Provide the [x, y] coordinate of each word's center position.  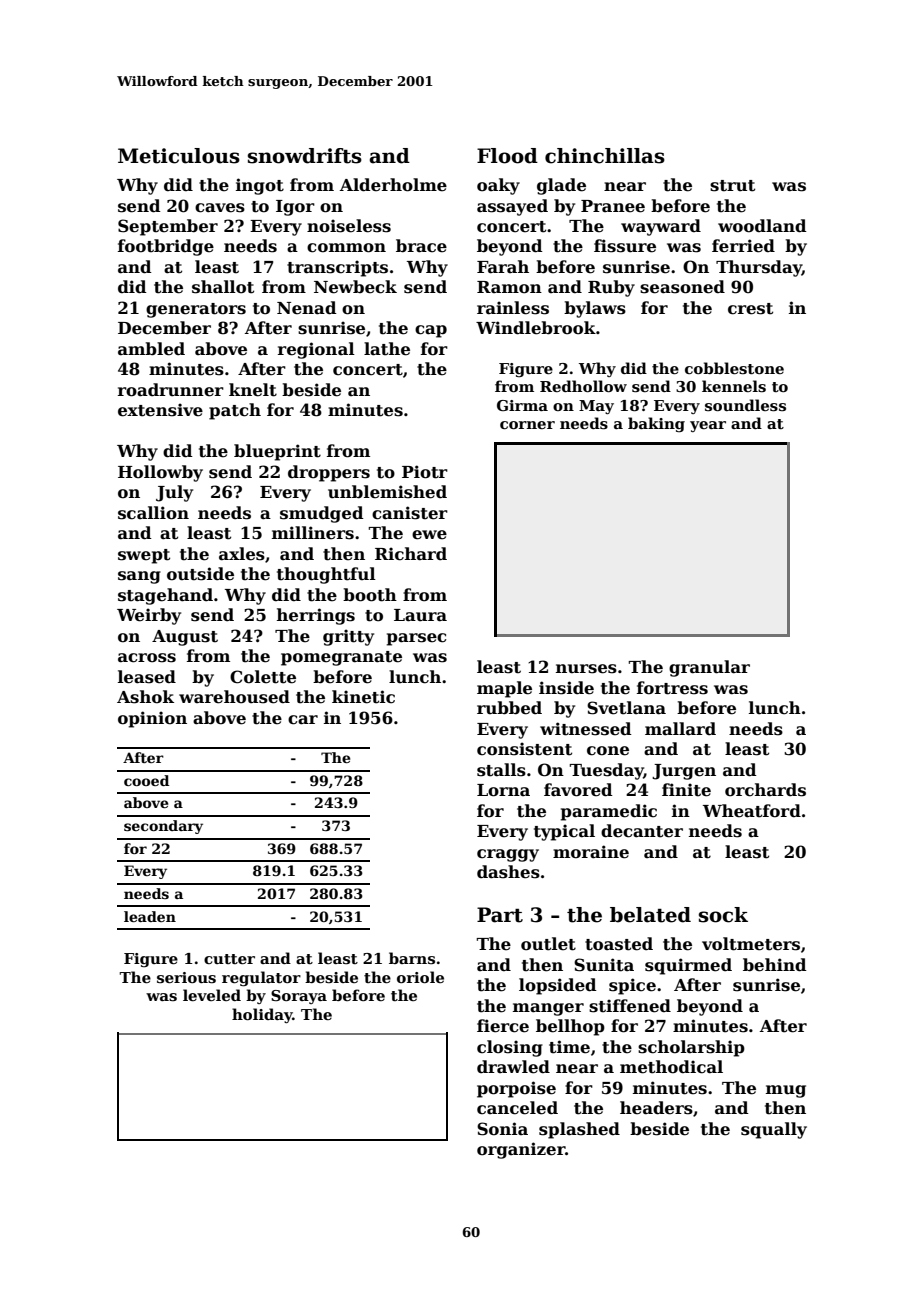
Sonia [502, 1129]
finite [686, 790]
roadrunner [171, 390]
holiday [262, 1015]
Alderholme [393, 185]
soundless [745, 405]
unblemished [387, 492]
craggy [508, 855]
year [708, 426]
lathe [387, 349]
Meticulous [179, 156]
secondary [163, 827]
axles [242, 554]
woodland [762, 226]
